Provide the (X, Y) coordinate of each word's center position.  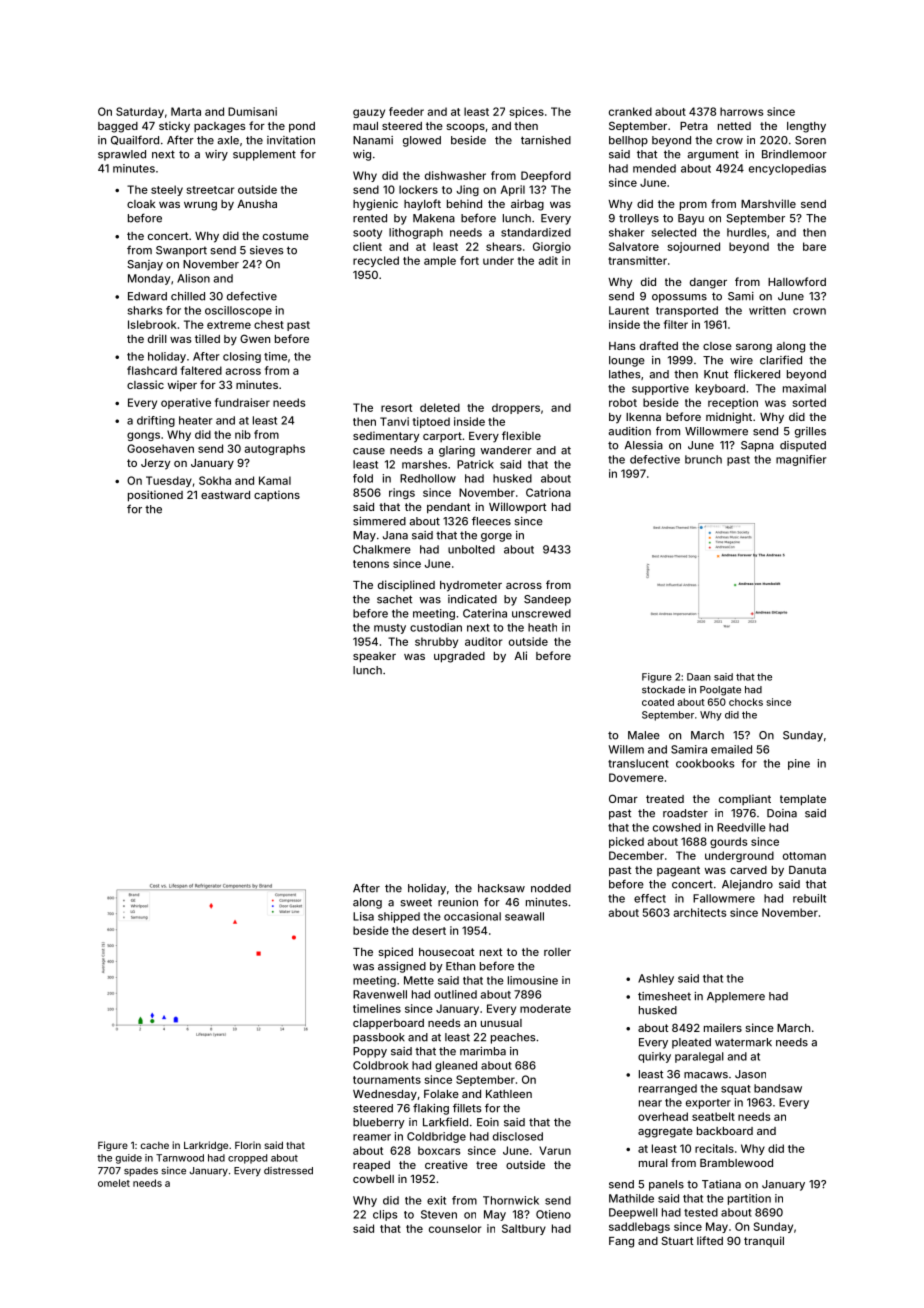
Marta (186, 111)
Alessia (644, 445)
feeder (406, 111)
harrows (741, 111)
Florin (248, 1145)
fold (363, 478)
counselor (455, 1228)
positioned (155, 496)
